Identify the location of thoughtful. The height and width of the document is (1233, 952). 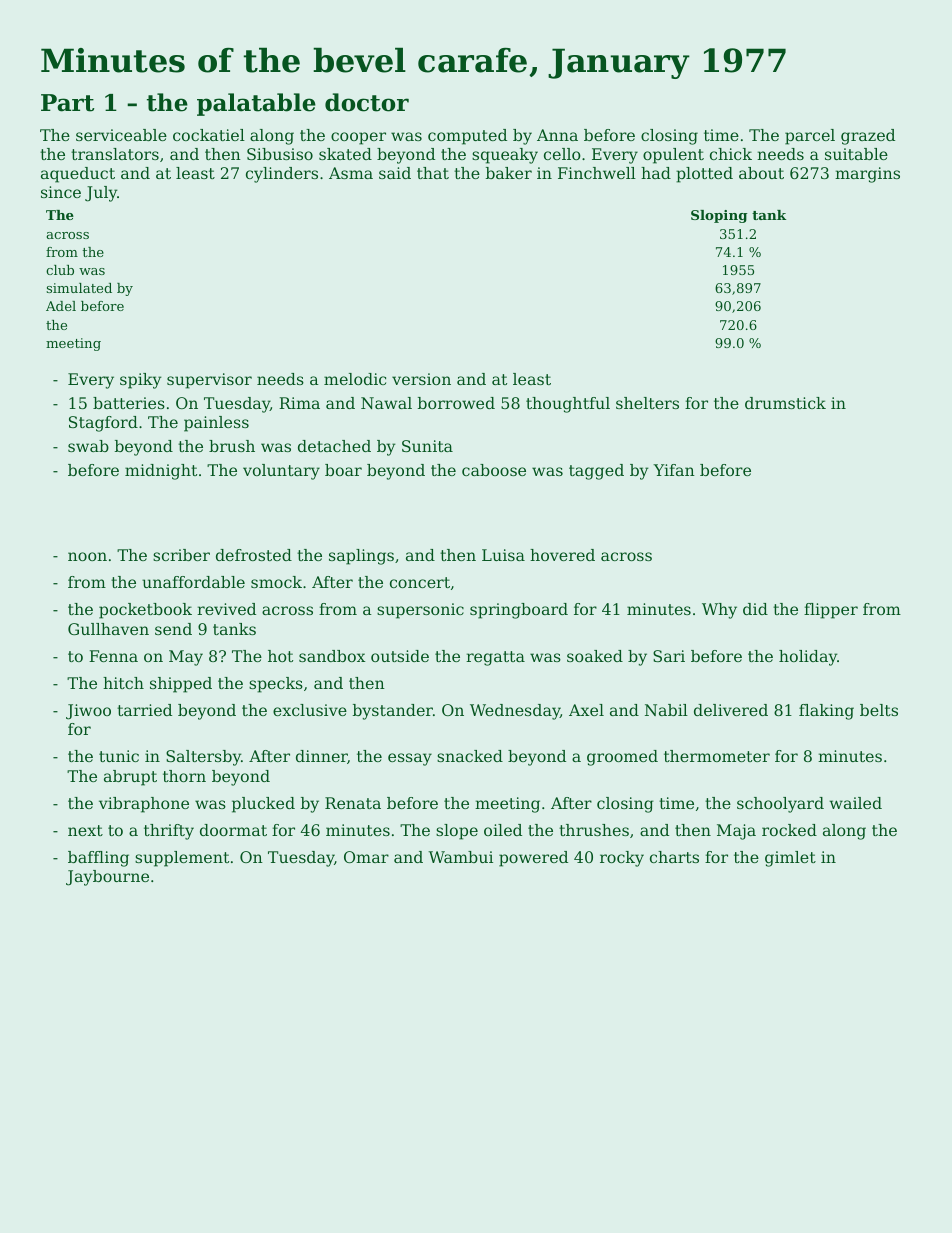
(568, 405).
